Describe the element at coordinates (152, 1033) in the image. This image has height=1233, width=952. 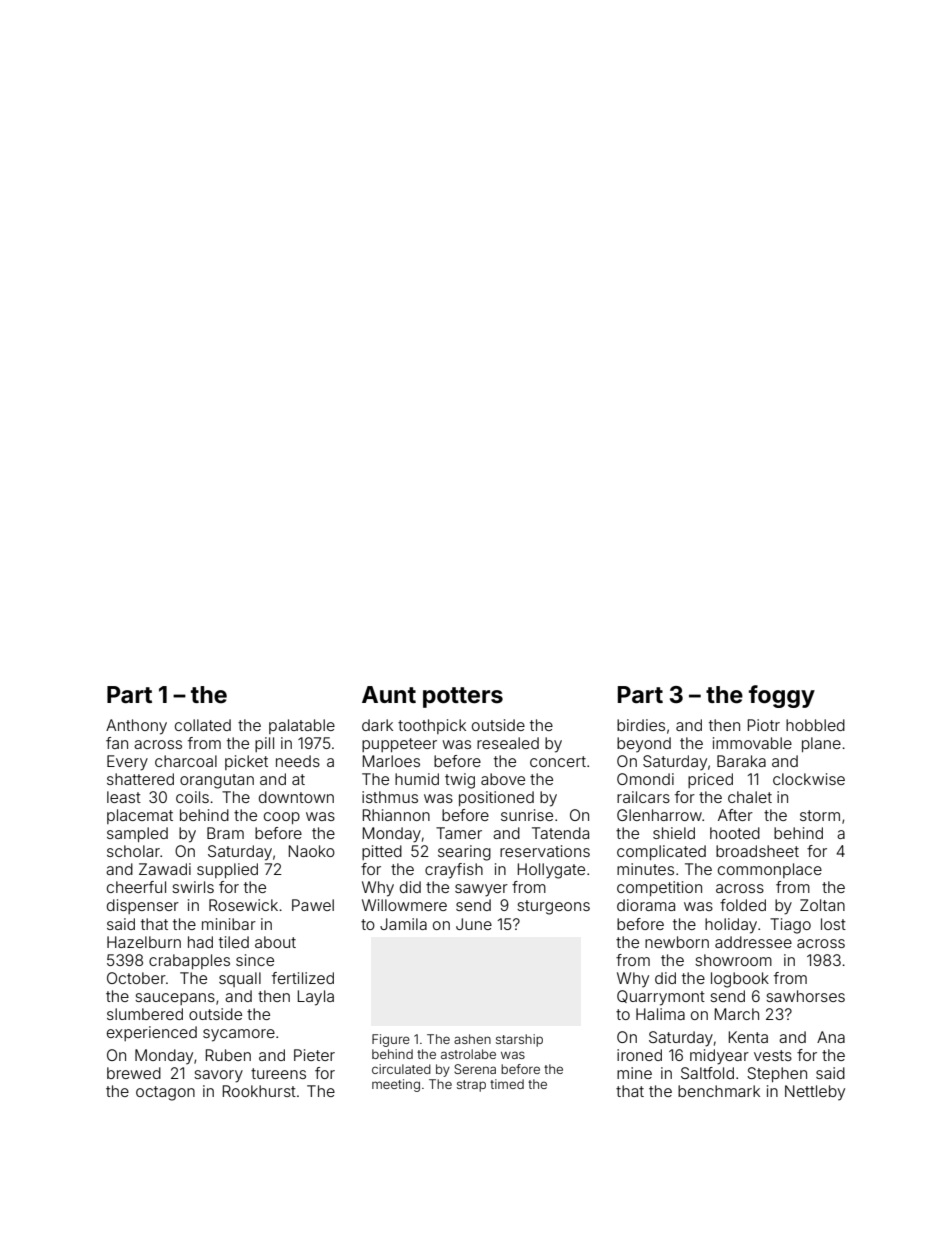
I see `experienced` at that location.
